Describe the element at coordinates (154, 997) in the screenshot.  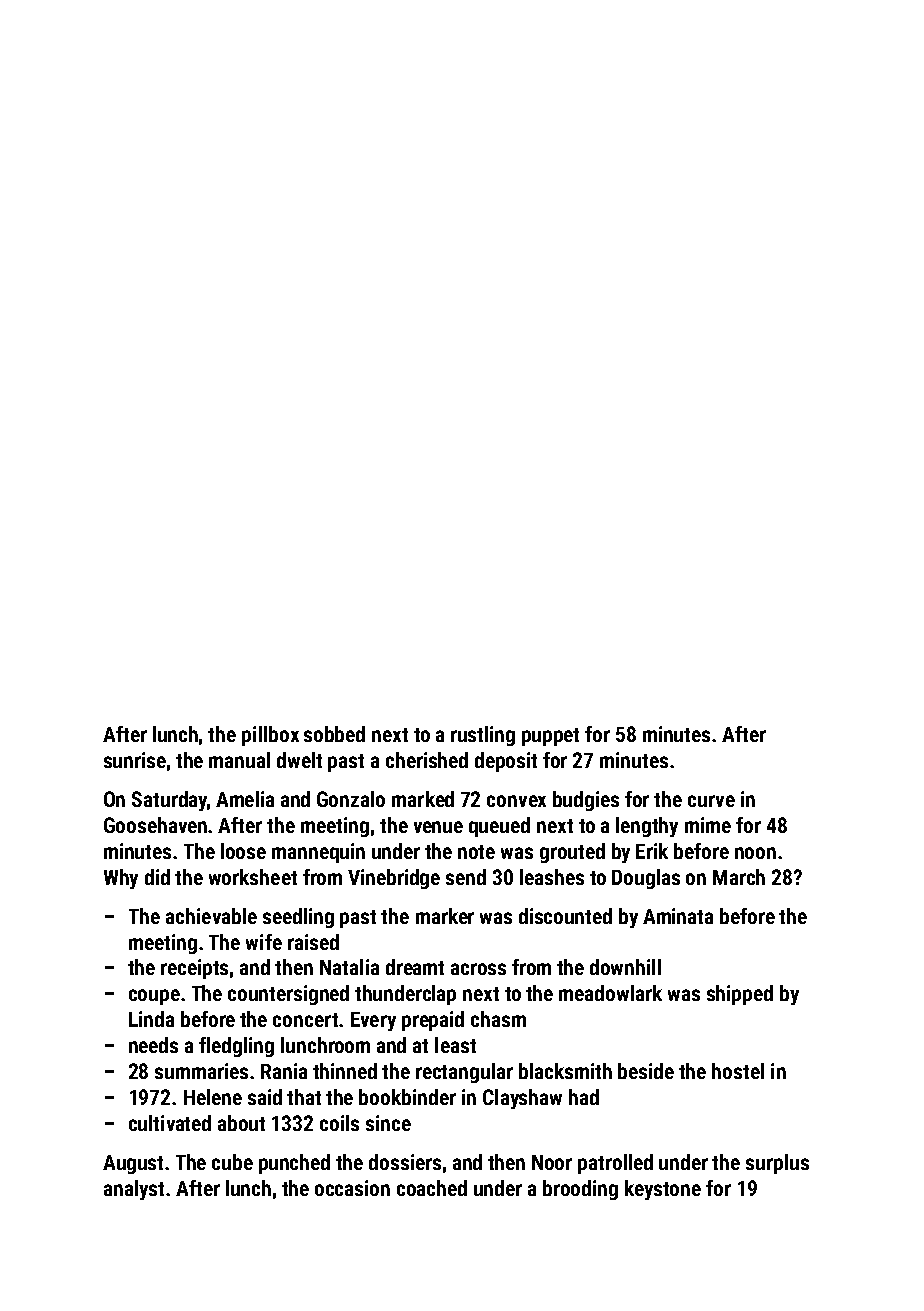
I see `coupe` at that location.
